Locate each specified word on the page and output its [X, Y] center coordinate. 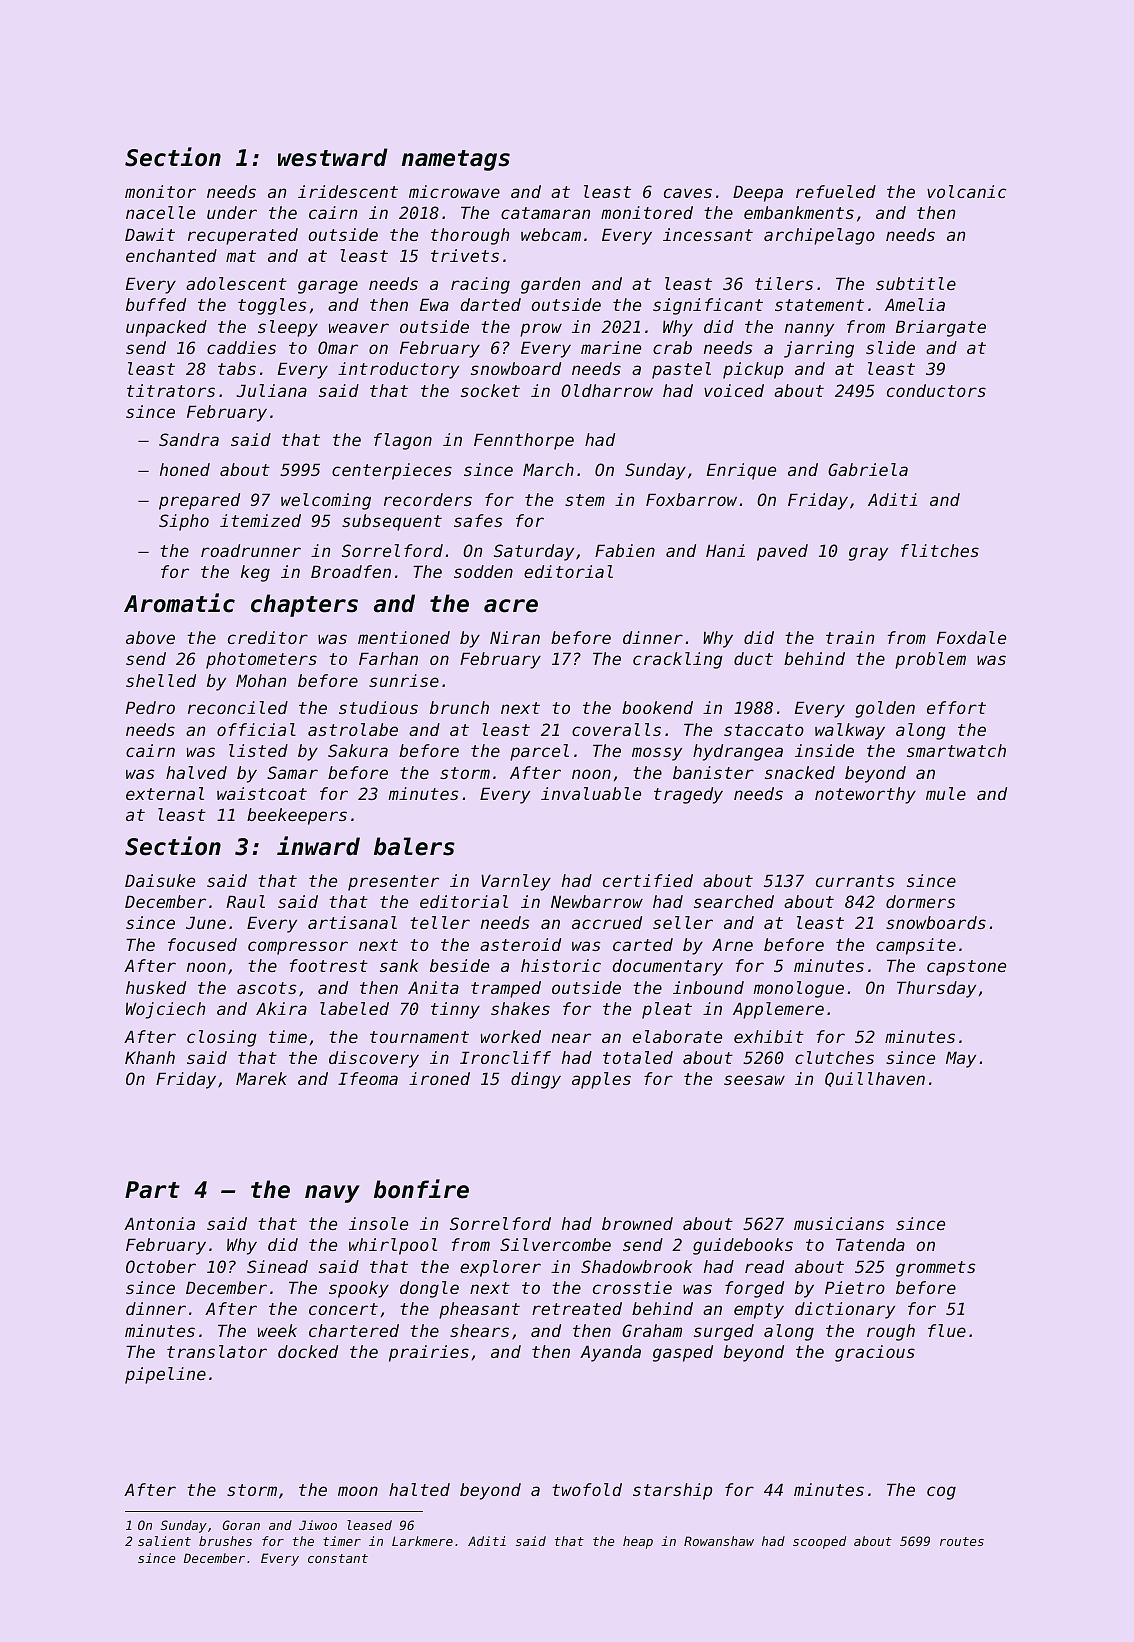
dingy [536, 1080]
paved [782, 552]
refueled [836, 191]
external [165, 793]
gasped [683, 1353]
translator [217, 1351]
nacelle [160, 212]
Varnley [516, 882]
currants [855, 881]
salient [164, 1541]
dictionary [845, 1310]
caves [688, 193]
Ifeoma [368, 1078]
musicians [839, 1223]
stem [585, 500]
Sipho [184, 522]
